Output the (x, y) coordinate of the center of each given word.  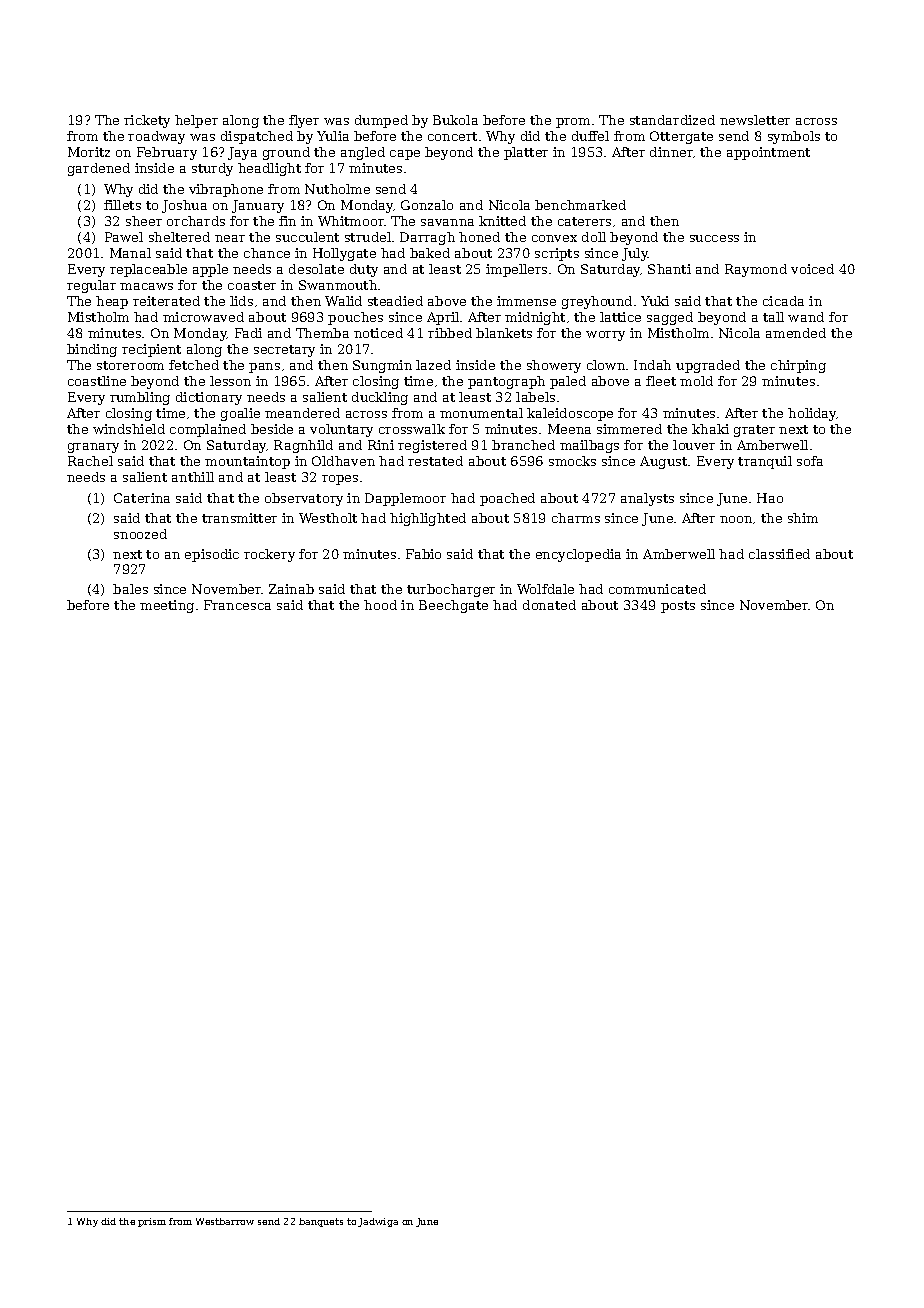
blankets (504, 333)
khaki (710, 429)
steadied (395, 301)
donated (549, 605)
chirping (798, 366)
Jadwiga (378, 1222)
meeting (167, 606)
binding (92, 350)
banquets (321, 1222)
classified (779, 554)
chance (267, 253)
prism (152, 1222)
